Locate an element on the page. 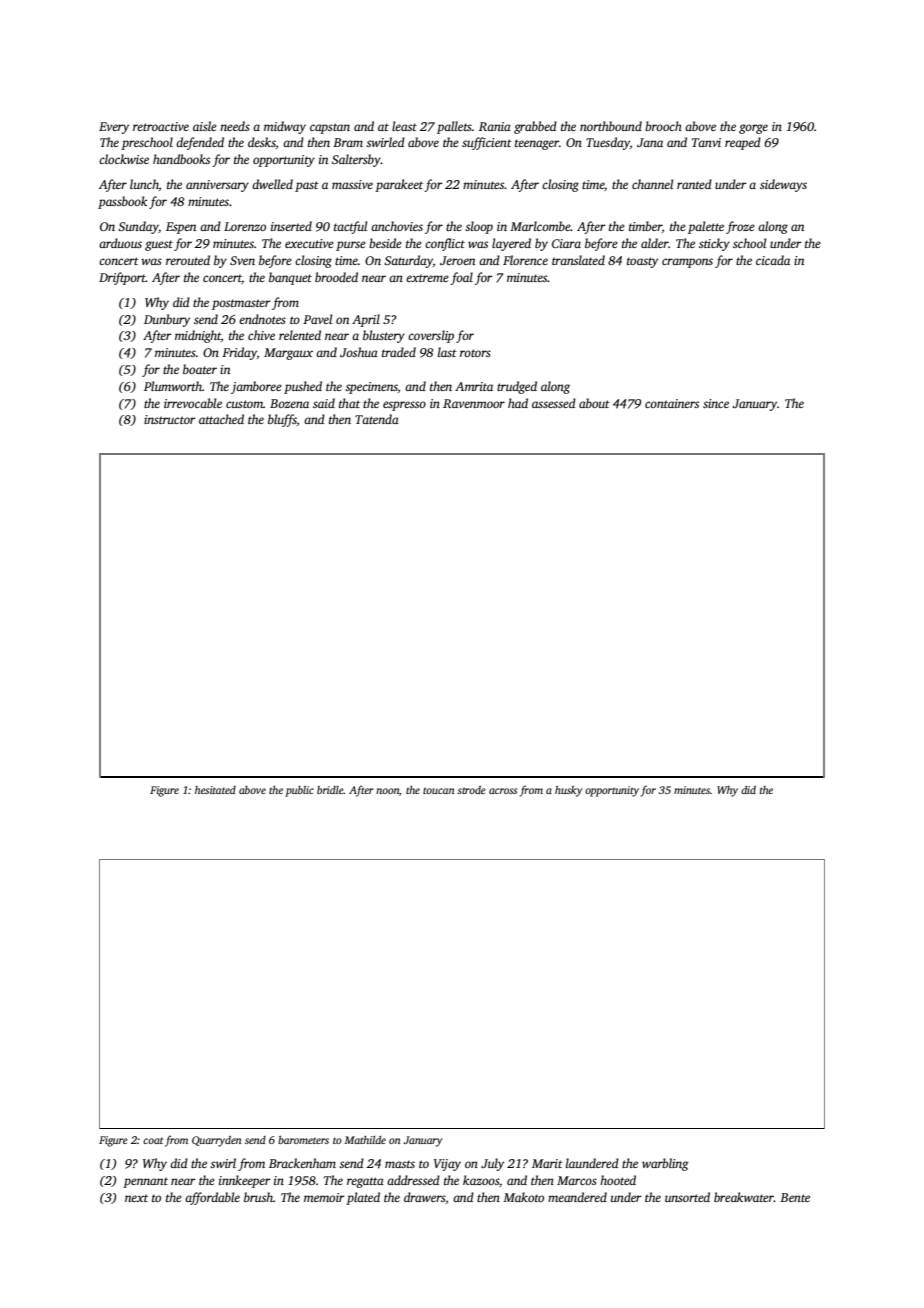 Image resolution: width=924 pixels, height=1308 pixels. containers is located at coordinates (672, 403).
